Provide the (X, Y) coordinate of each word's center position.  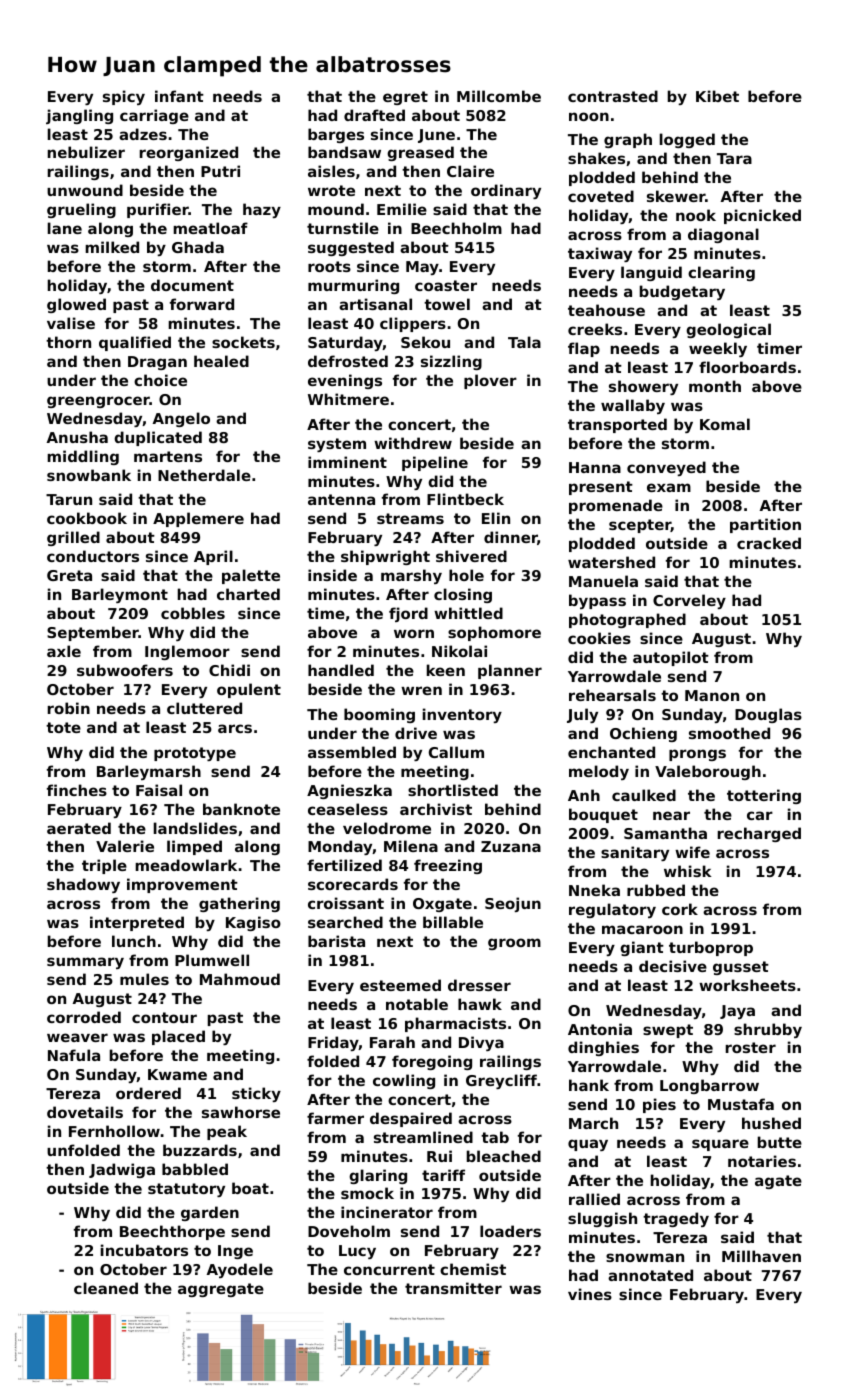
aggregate (221, 1290)
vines (590, 1294)
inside (332, 575)
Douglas (768, 715)
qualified (135, 343)
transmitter (453, 1288)
